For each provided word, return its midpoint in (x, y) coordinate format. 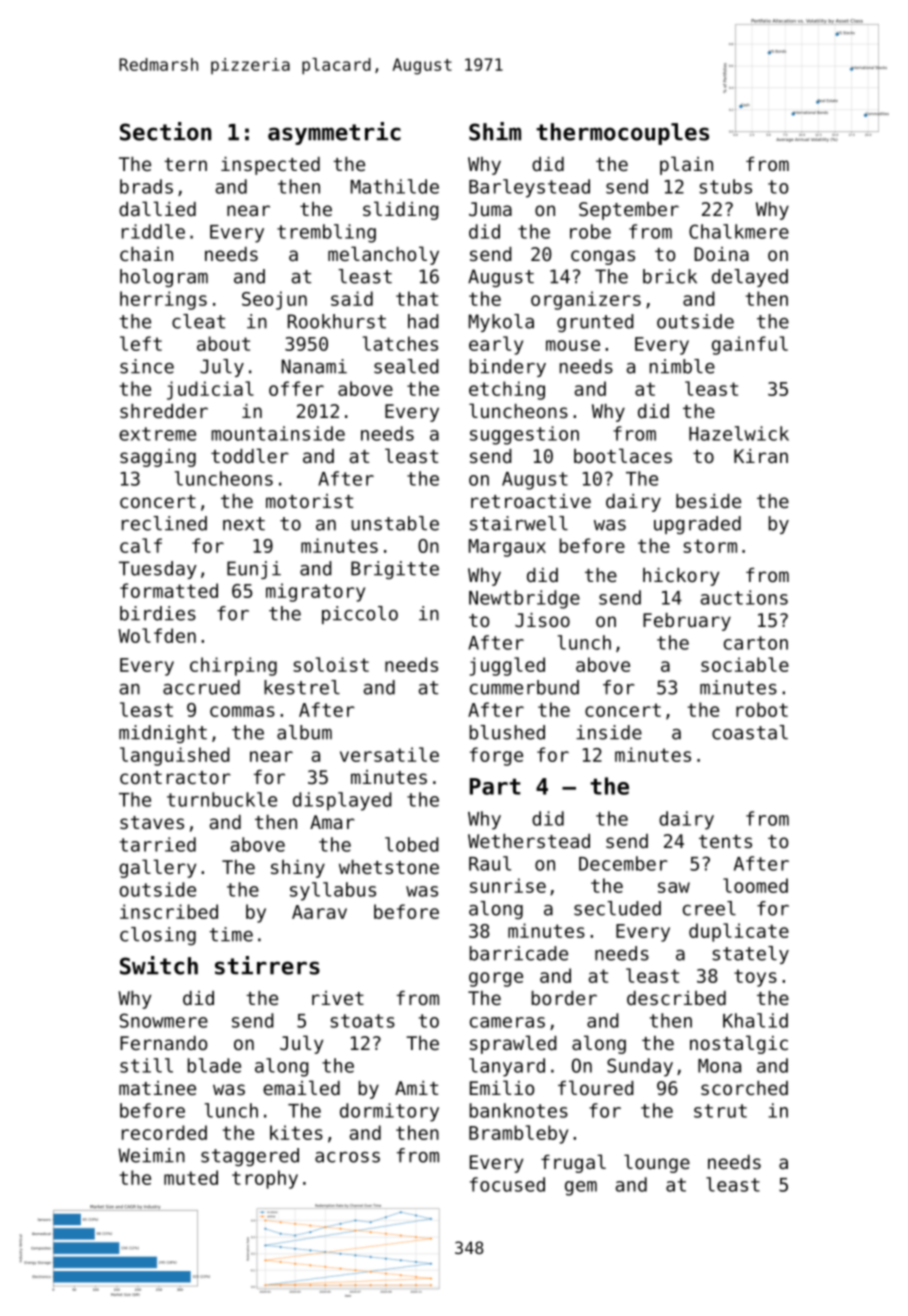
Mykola (501, 323)
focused (507, 1184)
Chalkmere (739, 231)
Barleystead (529, 188)
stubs (725, 186)
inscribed (169, 911)
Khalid (755, 1020)
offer (296, 388)
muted (191, 1177)
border (564, 998)
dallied (157, 208)
